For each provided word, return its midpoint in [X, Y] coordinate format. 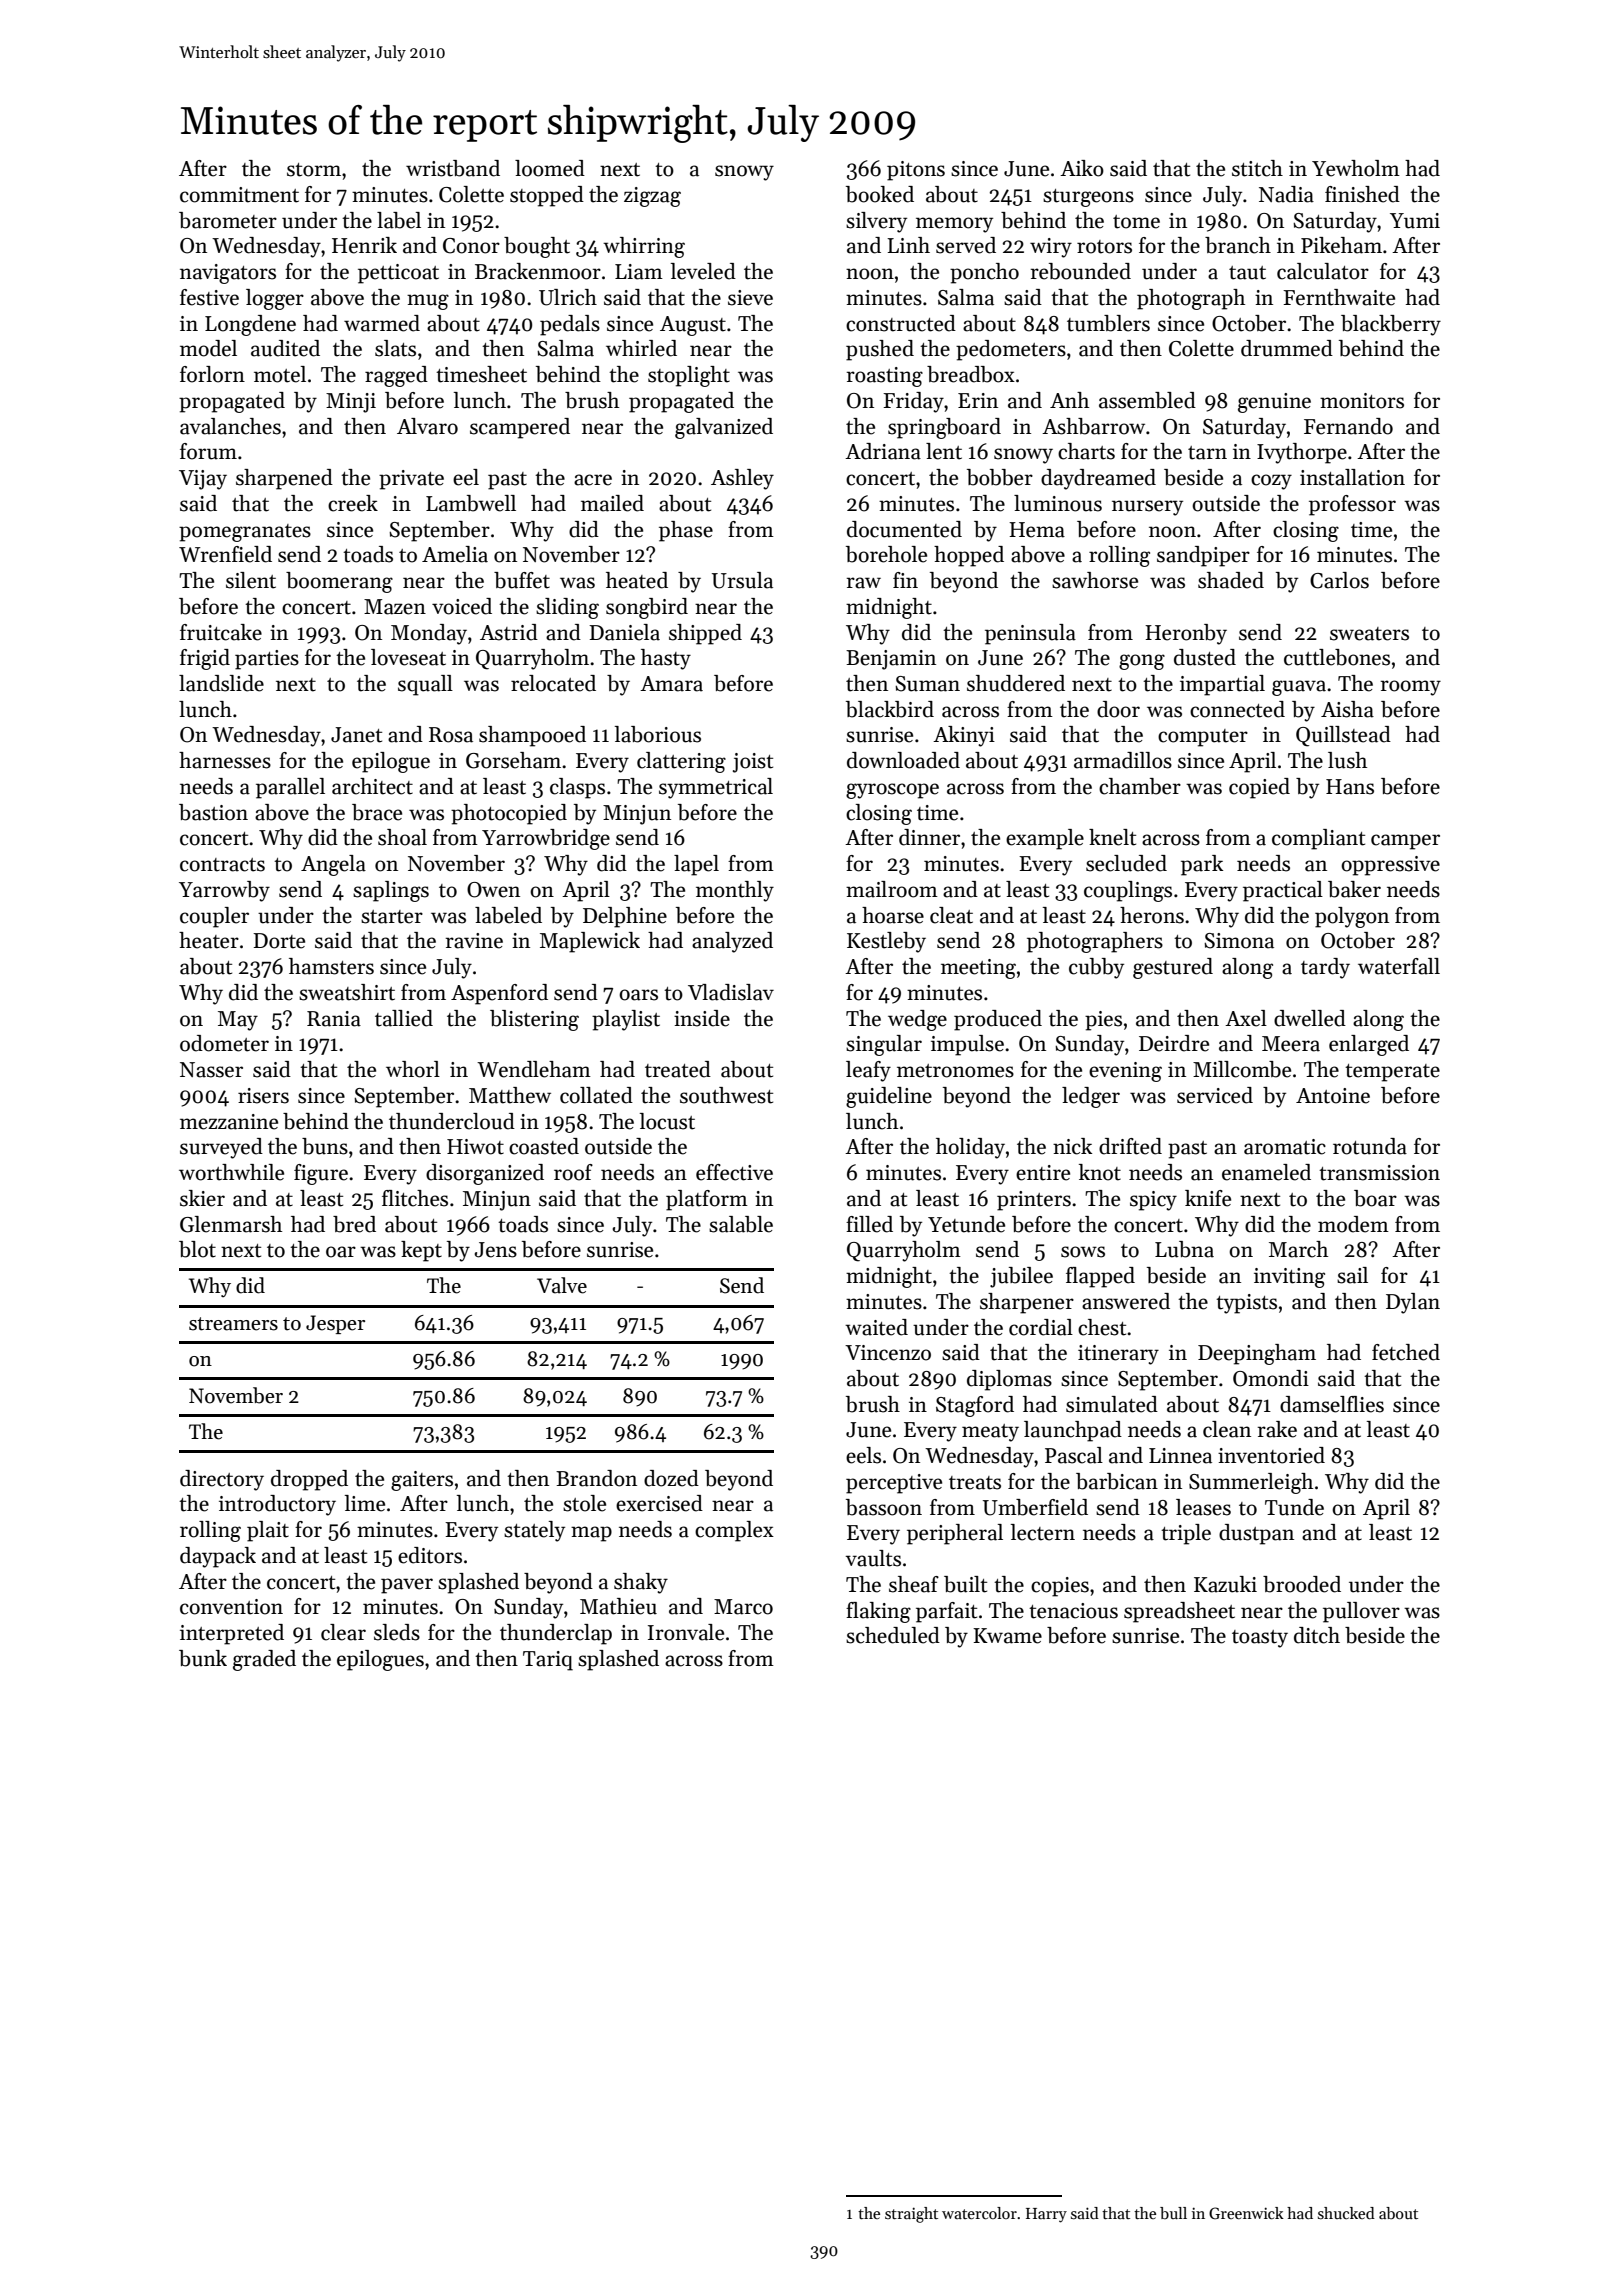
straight [911, 2215]
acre [593, 480]
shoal [402, 837]
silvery [876, 222]
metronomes [955, 1071]
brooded [1302, 1584]
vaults [873, 1558]
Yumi [1415, 221]
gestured [1173, 968]
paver [407, 1586]
